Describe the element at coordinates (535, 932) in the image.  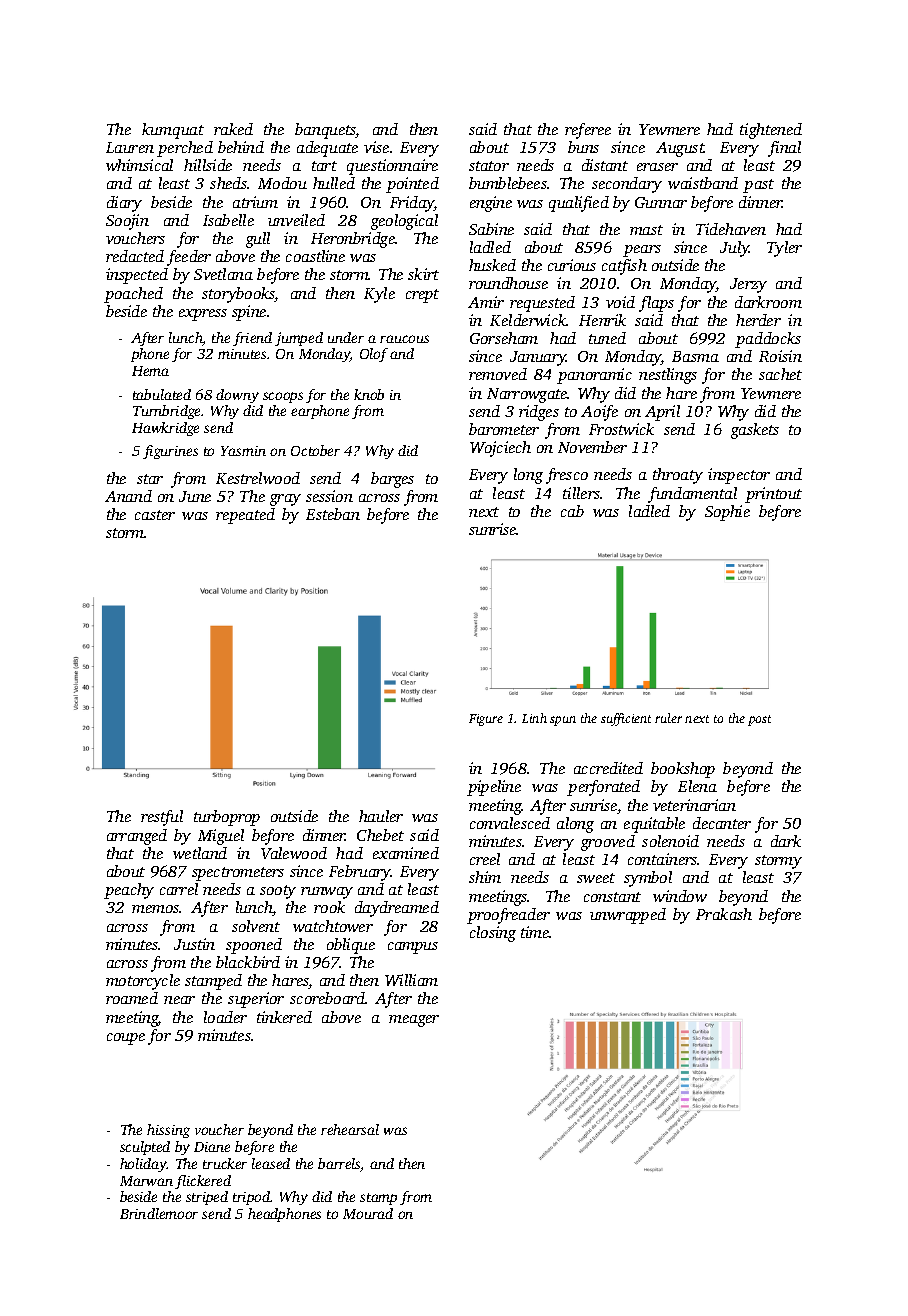
I see `time` at that location.
